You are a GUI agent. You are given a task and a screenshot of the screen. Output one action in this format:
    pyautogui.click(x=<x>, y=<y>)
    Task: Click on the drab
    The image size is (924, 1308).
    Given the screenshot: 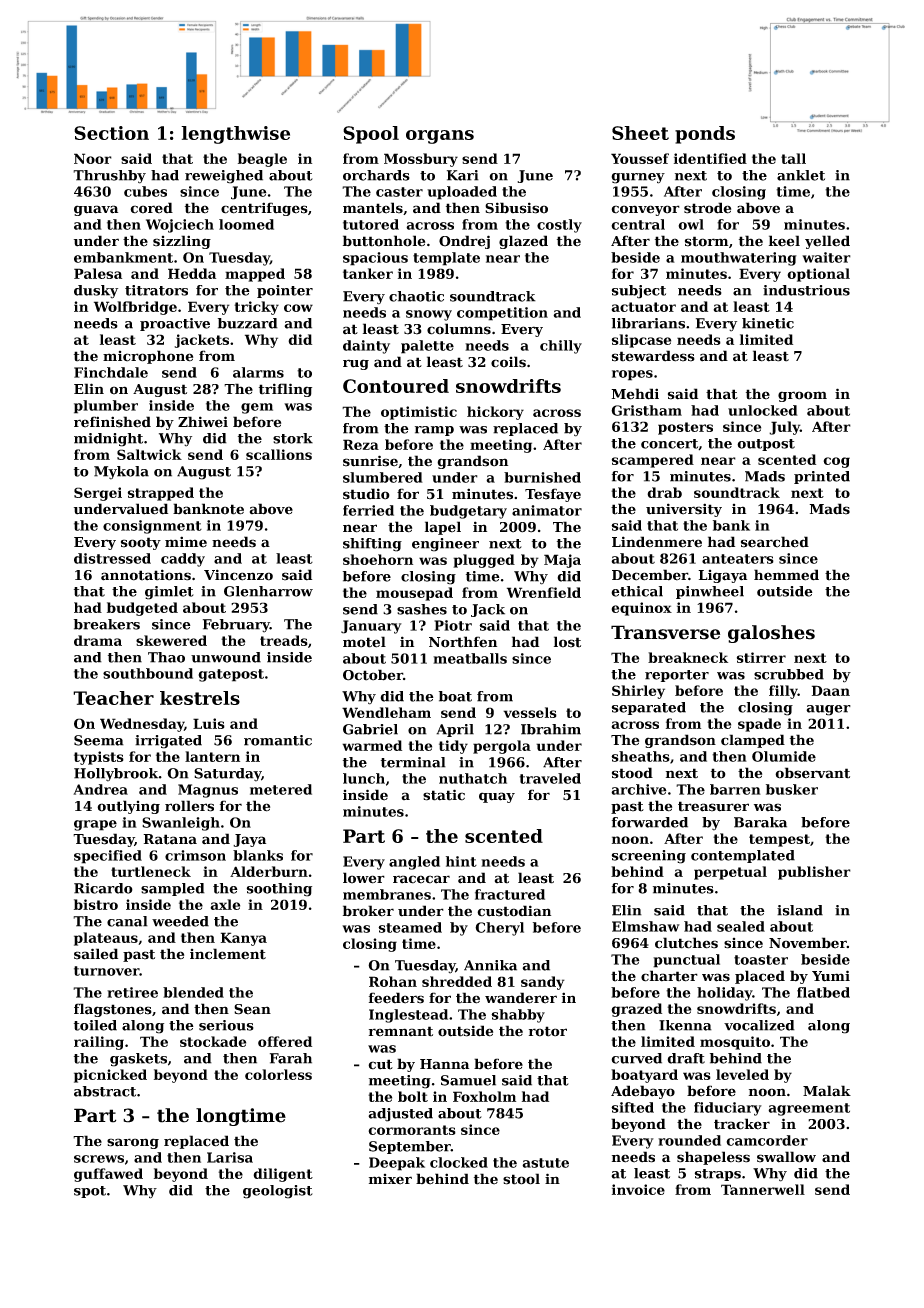 What is the action you would take?
    pyautogui.click(x=664, y=492)
